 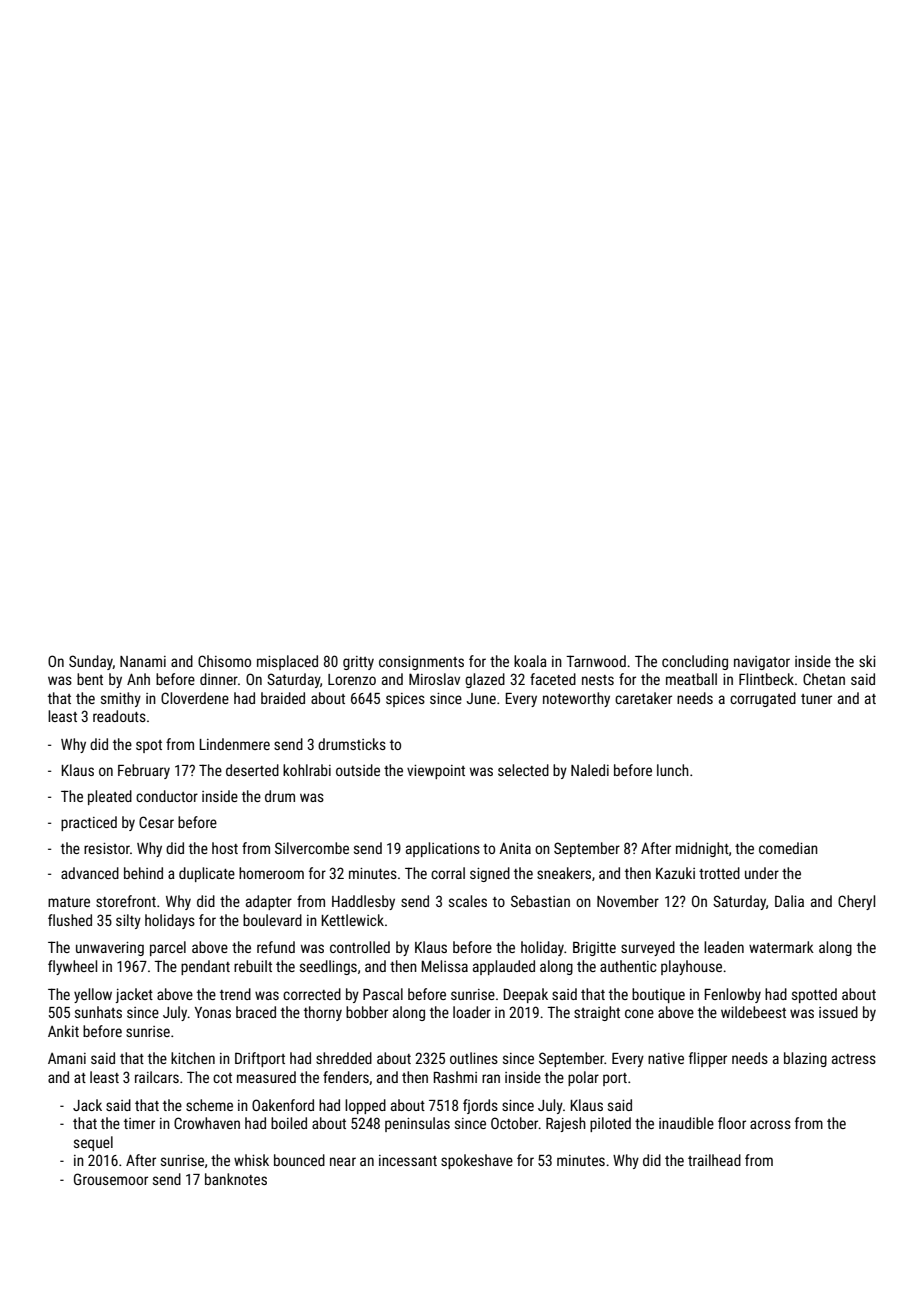 I want to click on shredded, so click(x=344, y=1058).
